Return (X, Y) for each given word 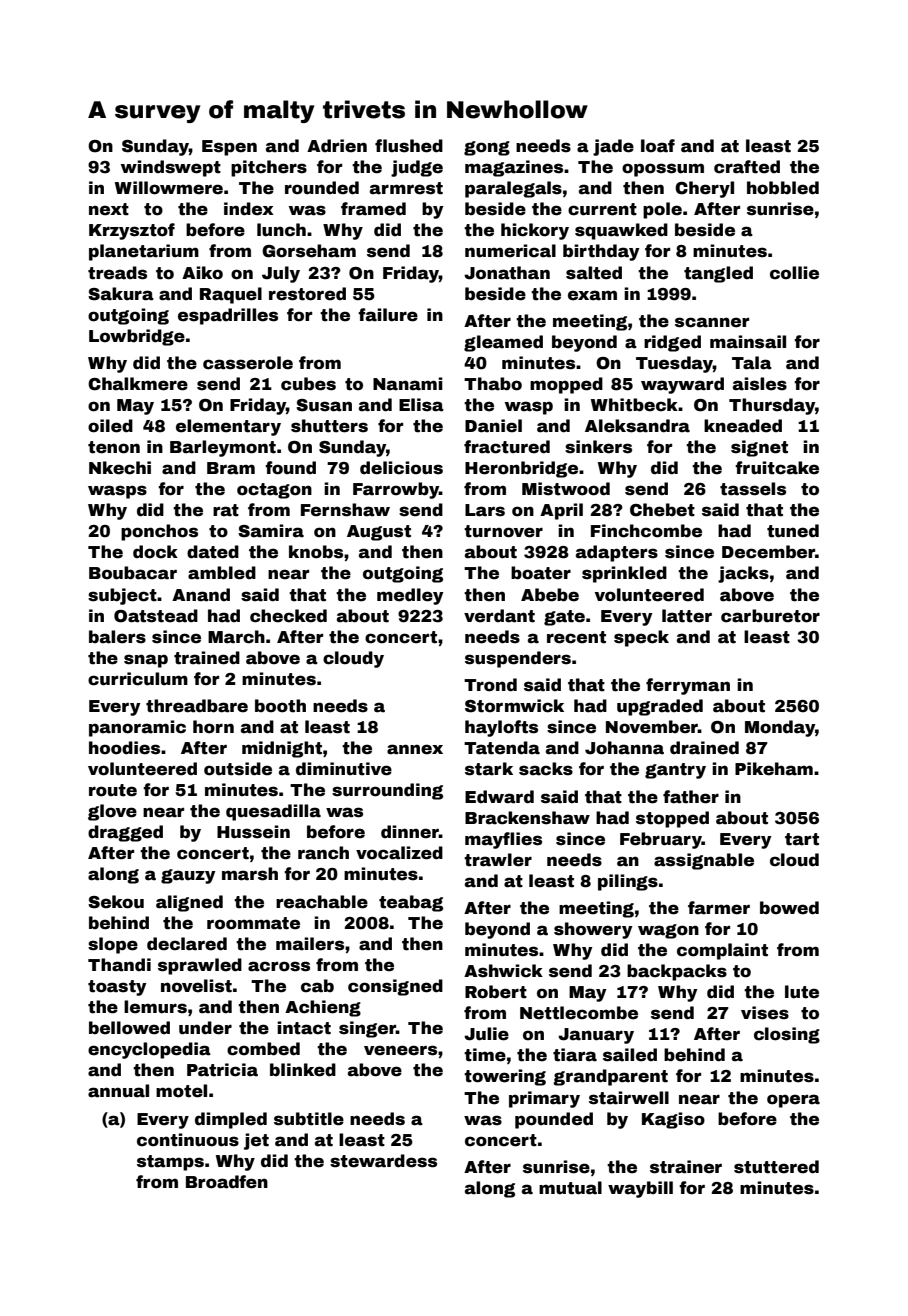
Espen (229, 148)
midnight (282, 749)
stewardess (383, 1161)
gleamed (503, 343)
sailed (630, 1055)
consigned (395, 987)
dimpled (231, 1120)
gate (564, 618)
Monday (780, 728)
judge (417, 168)
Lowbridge (137, 337)
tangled (718, 274)
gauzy (188, 876)
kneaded (743, 426)
